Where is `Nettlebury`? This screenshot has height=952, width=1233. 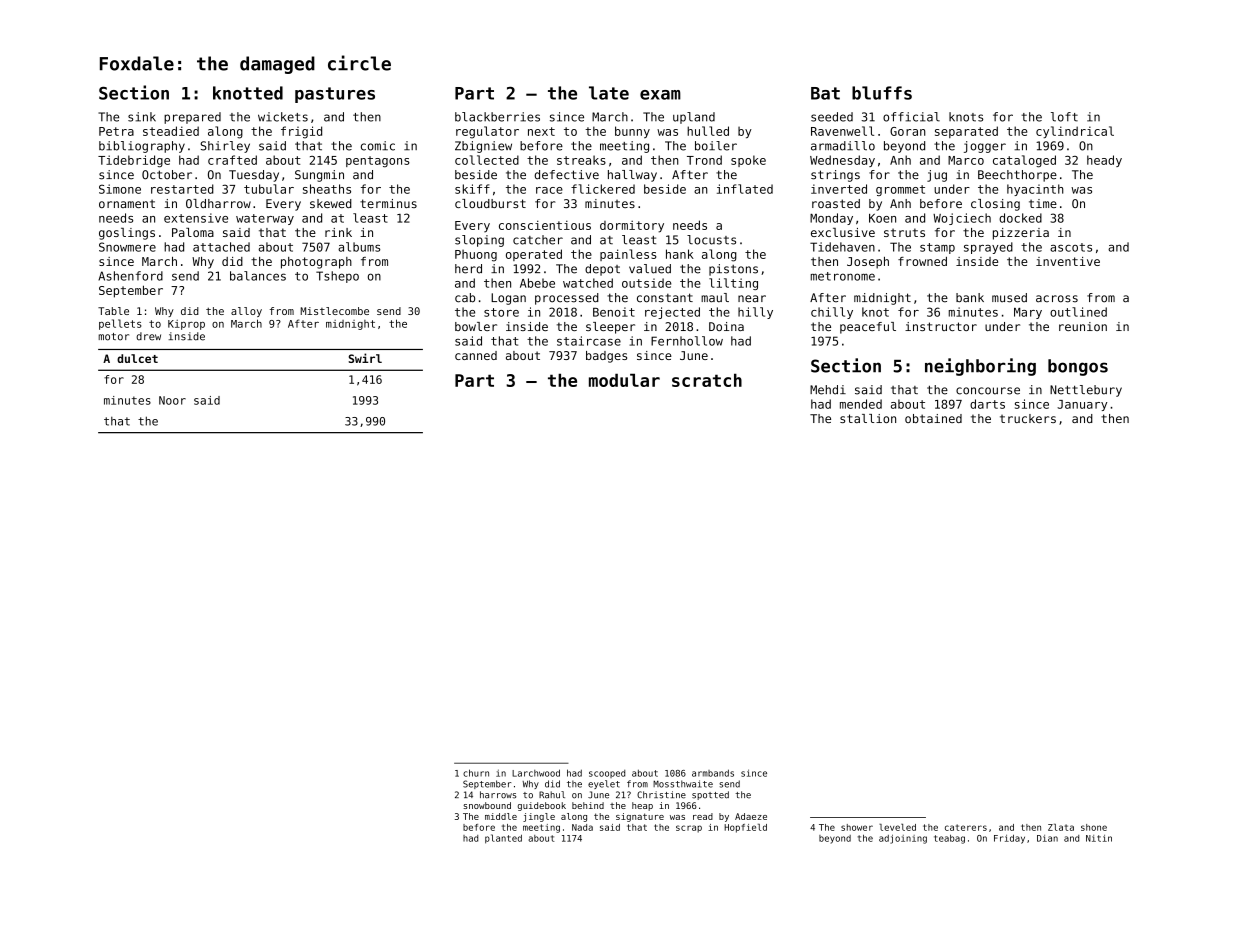
Nettlebury is located at coordinates (1086, 391).
